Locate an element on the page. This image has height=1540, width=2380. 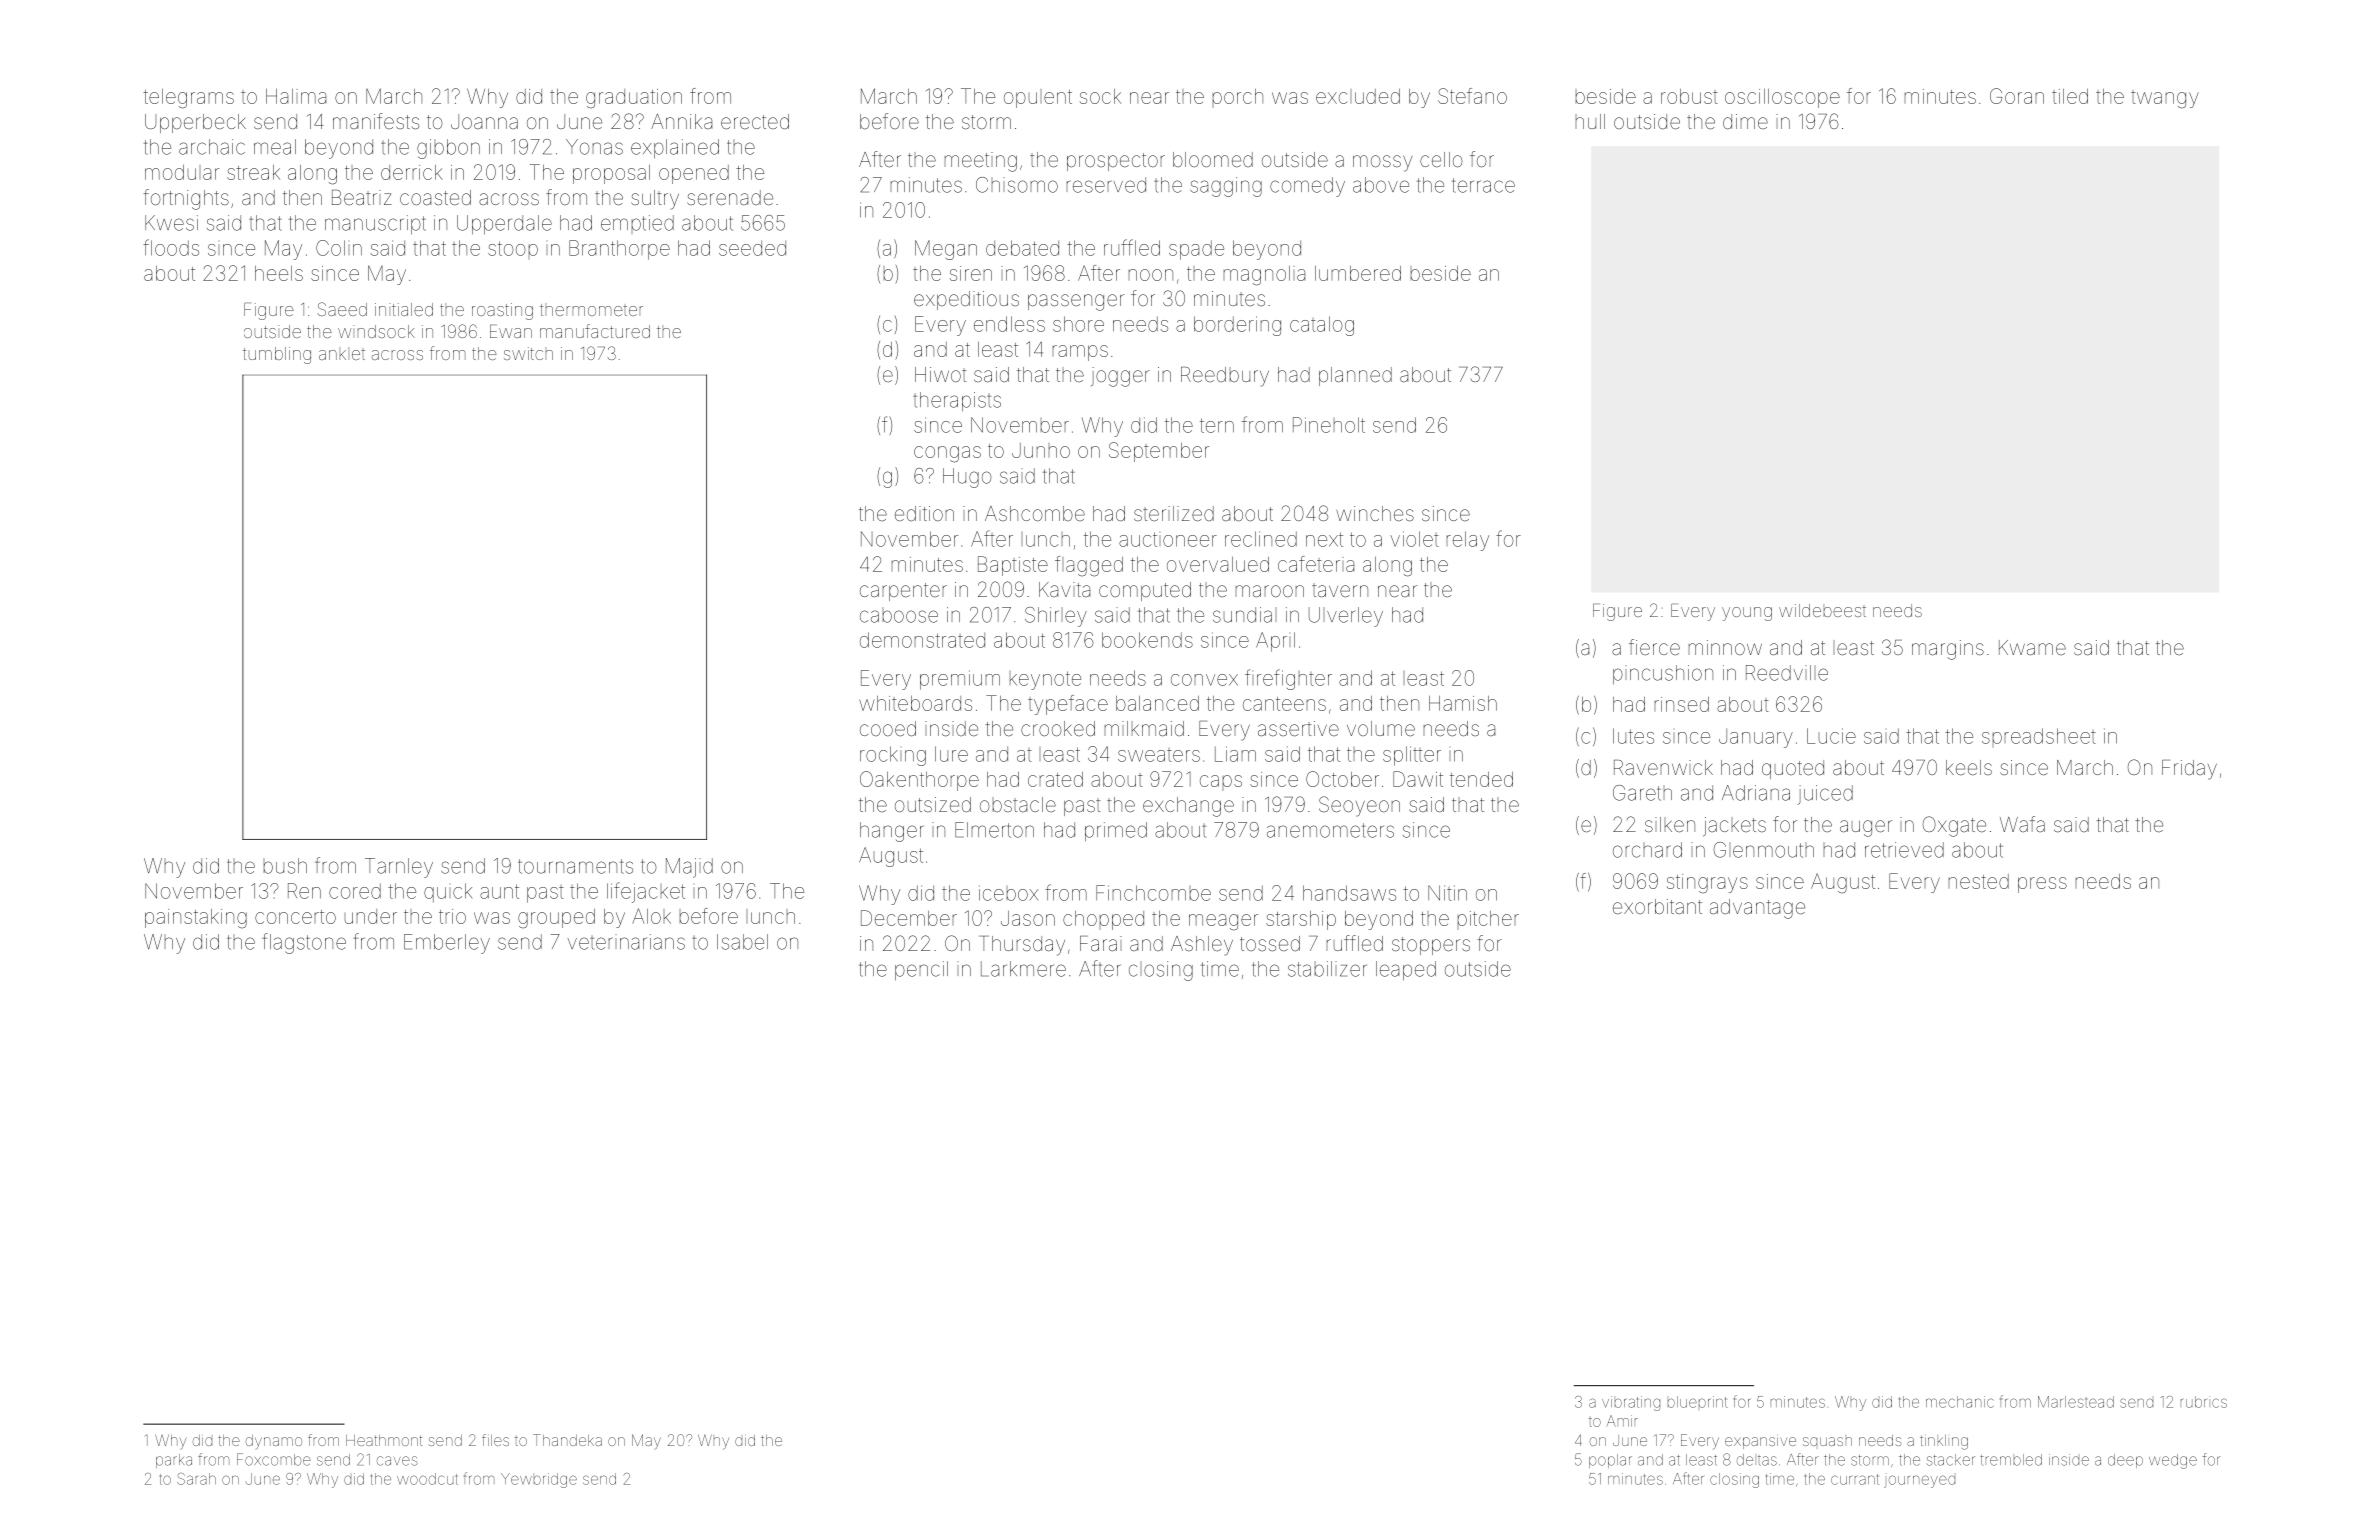
Marlestead is located at coordinates (2076, 1402).
